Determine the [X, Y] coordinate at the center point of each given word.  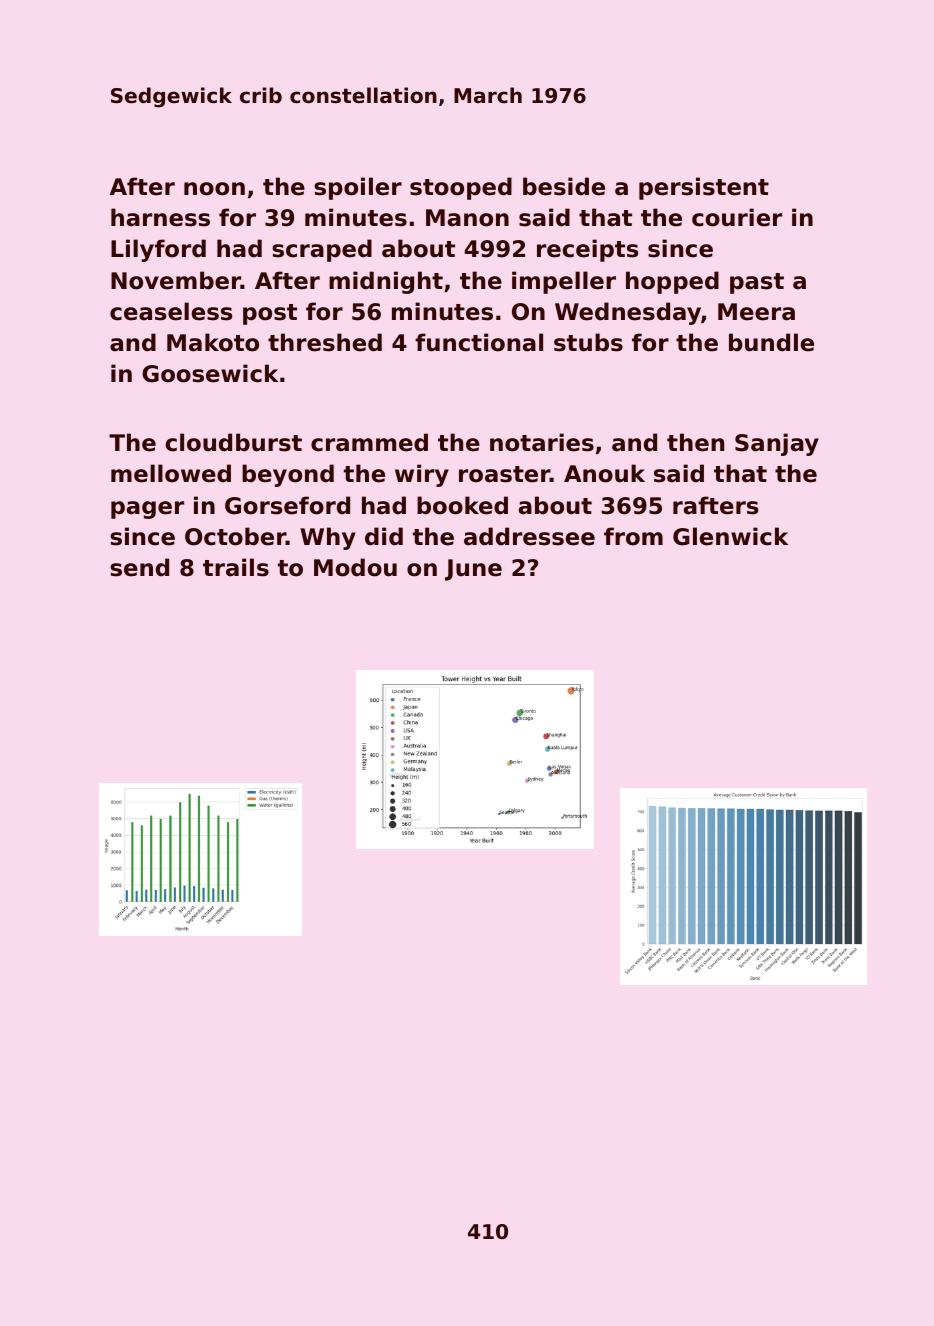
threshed [325, 342]
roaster [504, 474]
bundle [771, 342]
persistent [704, 188]
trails [236, 567]
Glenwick [730, 536]
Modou [355, 567]
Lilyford [158, 250]
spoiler [358, 188]
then [695, 442]
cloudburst [234, 442]
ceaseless [171, 311]
